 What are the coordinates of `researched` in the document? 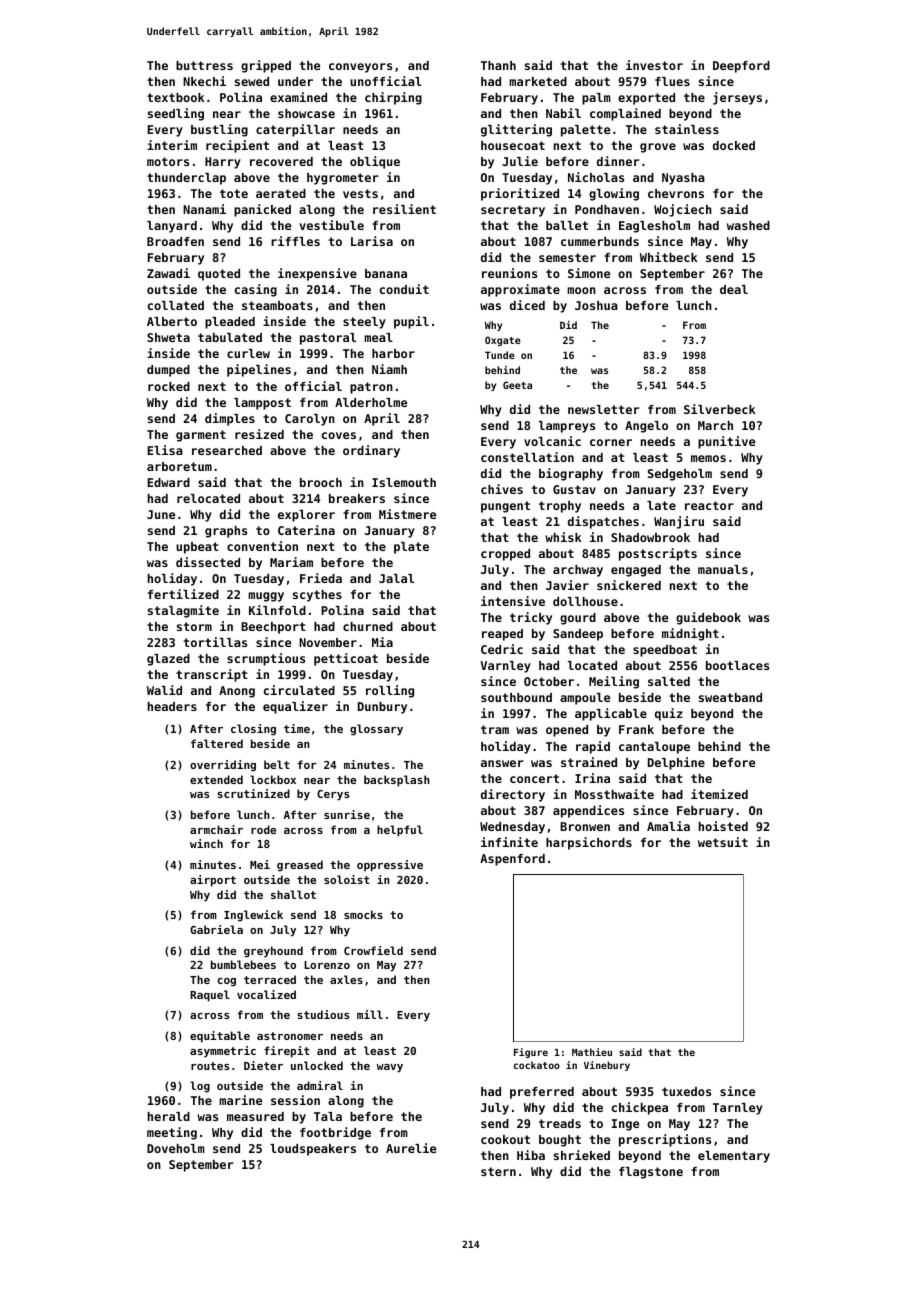 It's located at (227, 450).
